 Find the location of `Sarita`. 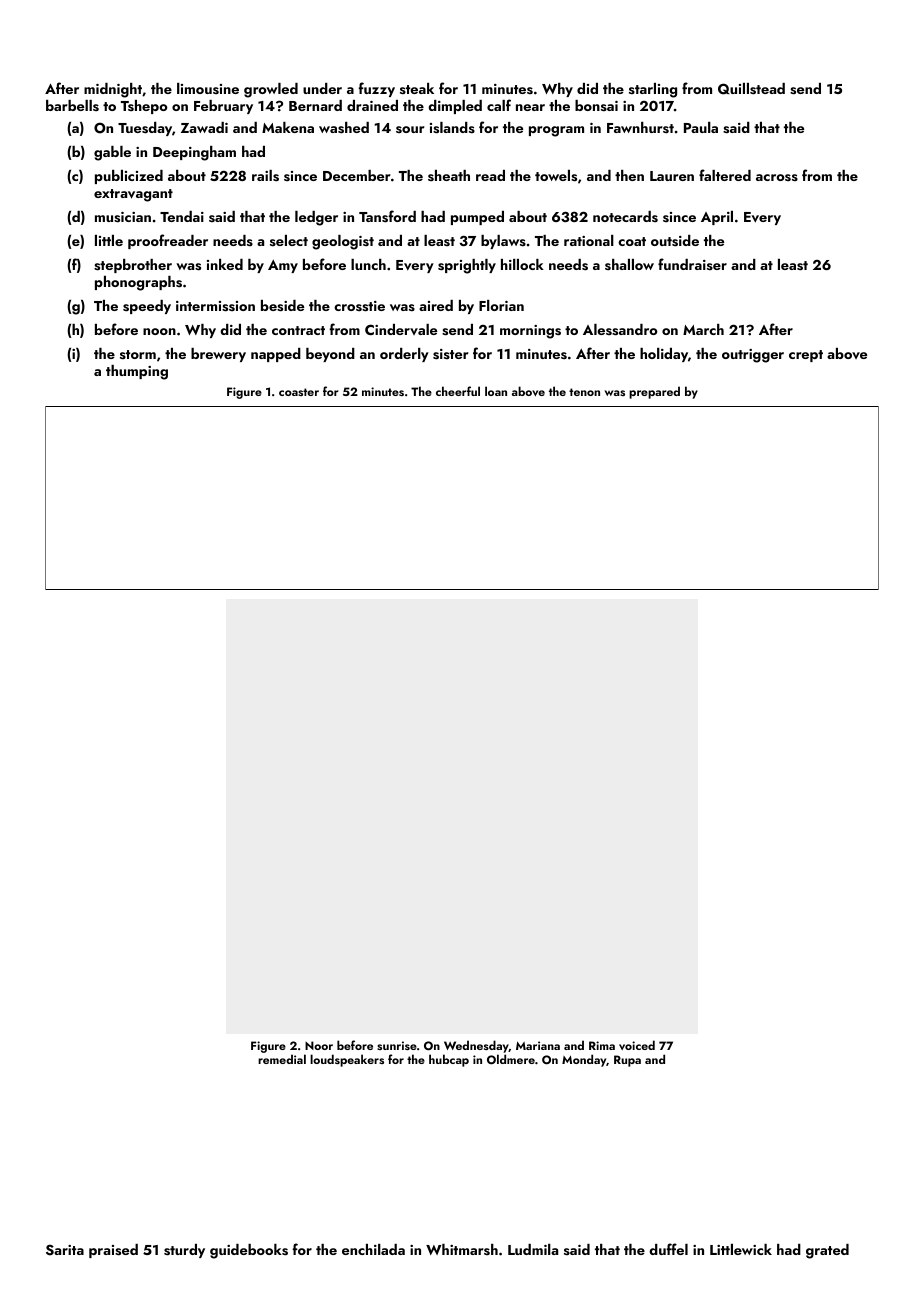

Sarita is located at coordinates (65, 1250).
